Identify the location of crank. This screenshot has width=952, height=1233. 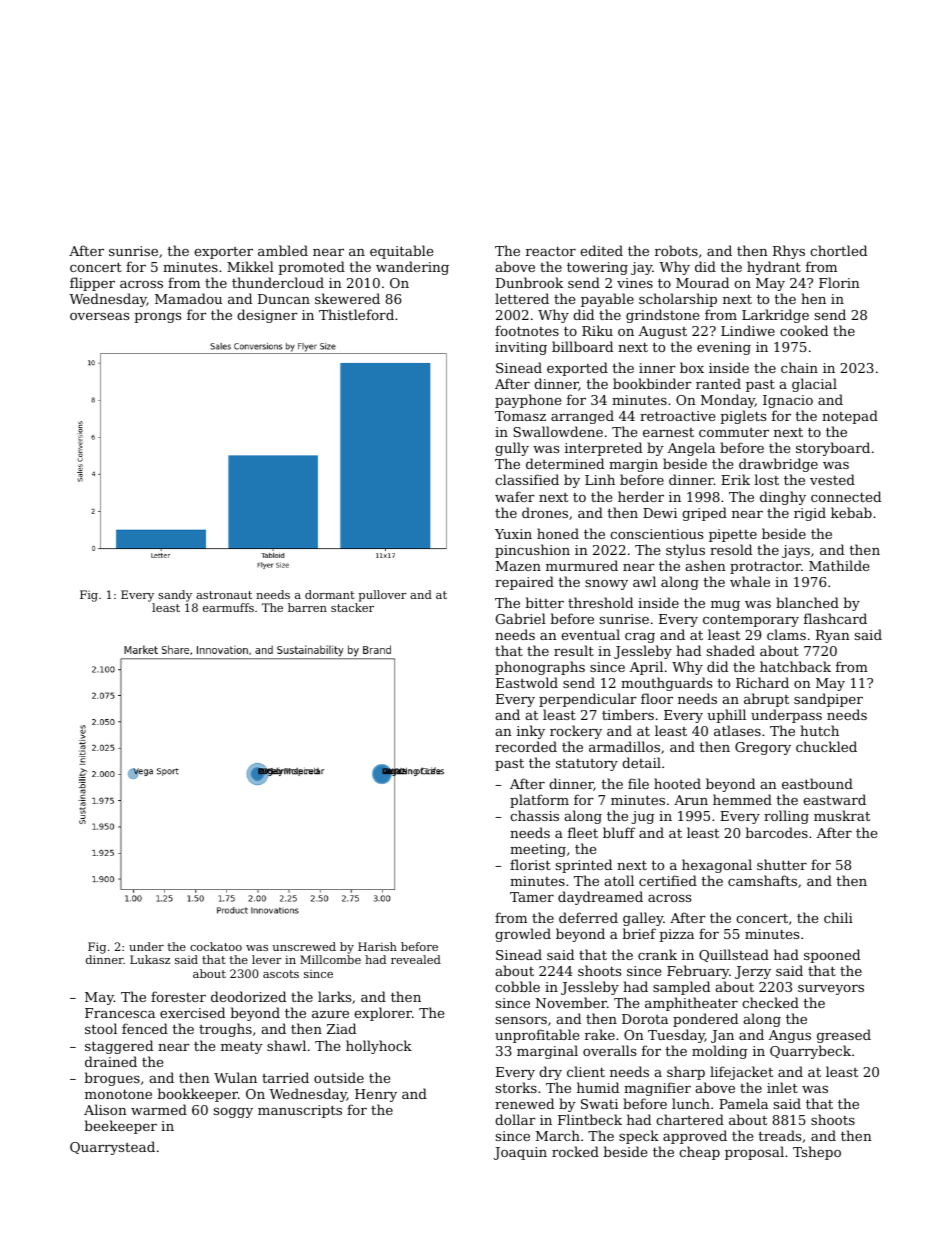
(657, 954).
